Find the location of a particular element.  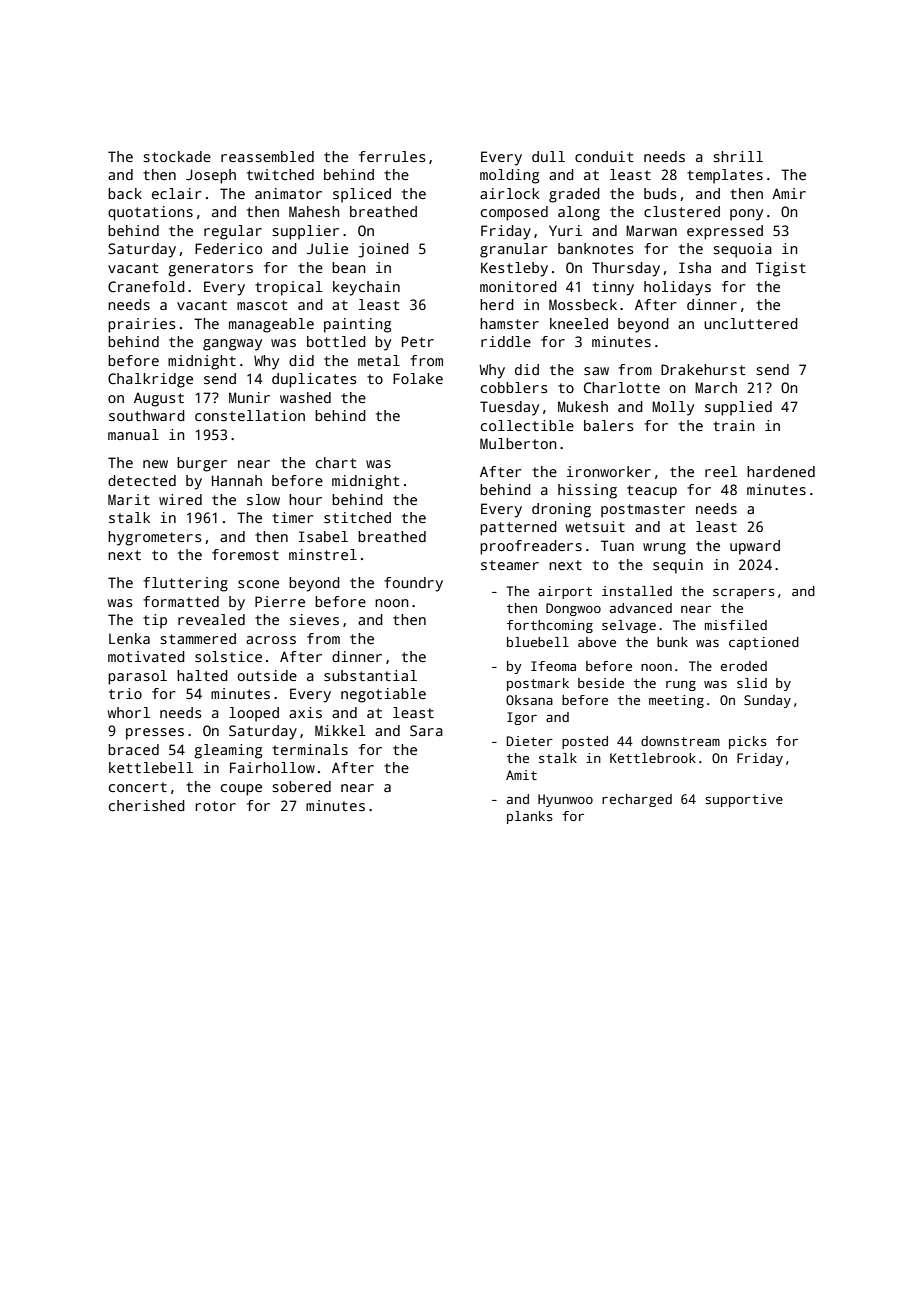

Tigist is located at coordinates (781, 269).
